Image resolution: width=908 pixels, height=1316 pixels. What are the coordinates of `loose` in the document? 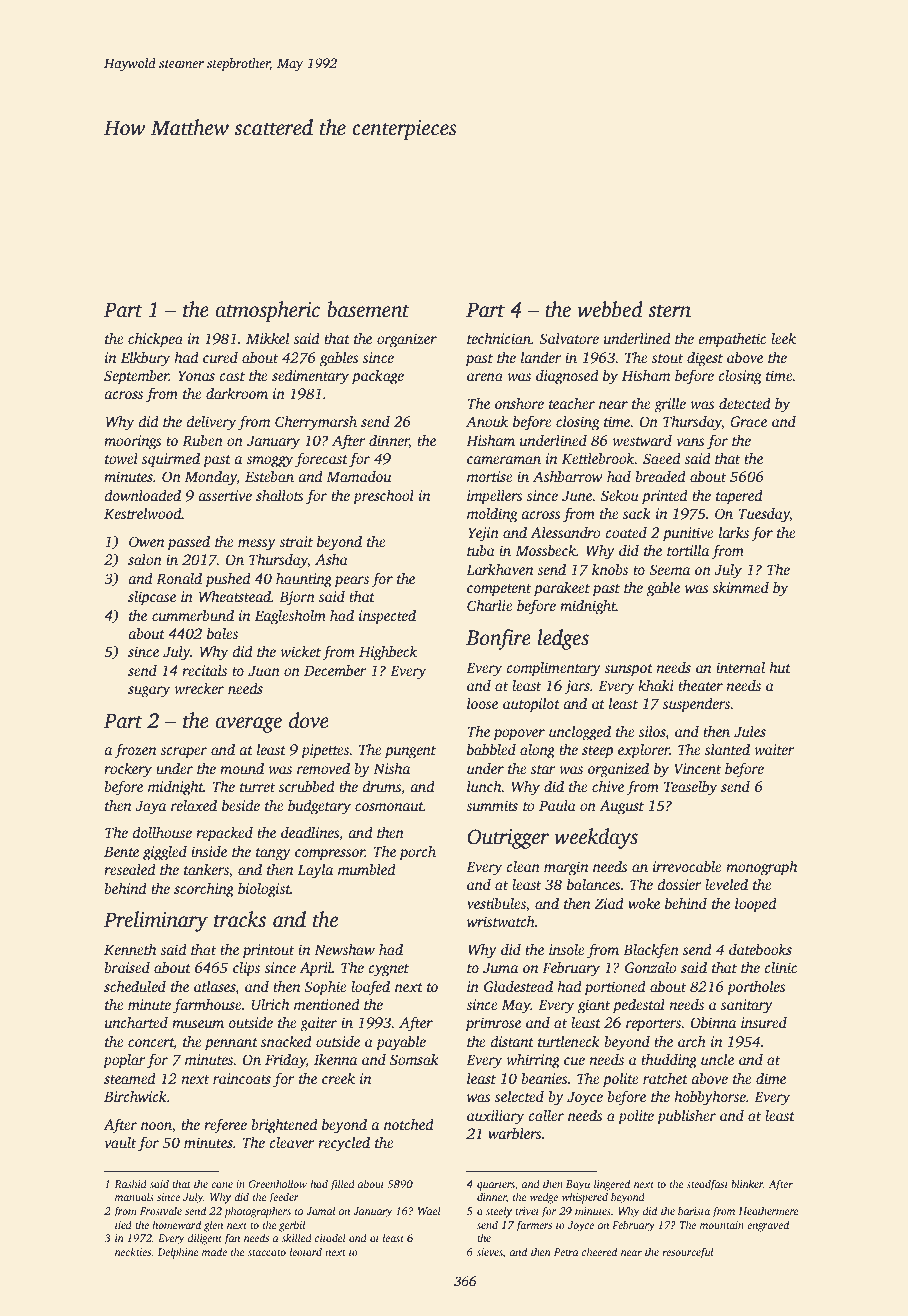 It's located at (482, 703).
